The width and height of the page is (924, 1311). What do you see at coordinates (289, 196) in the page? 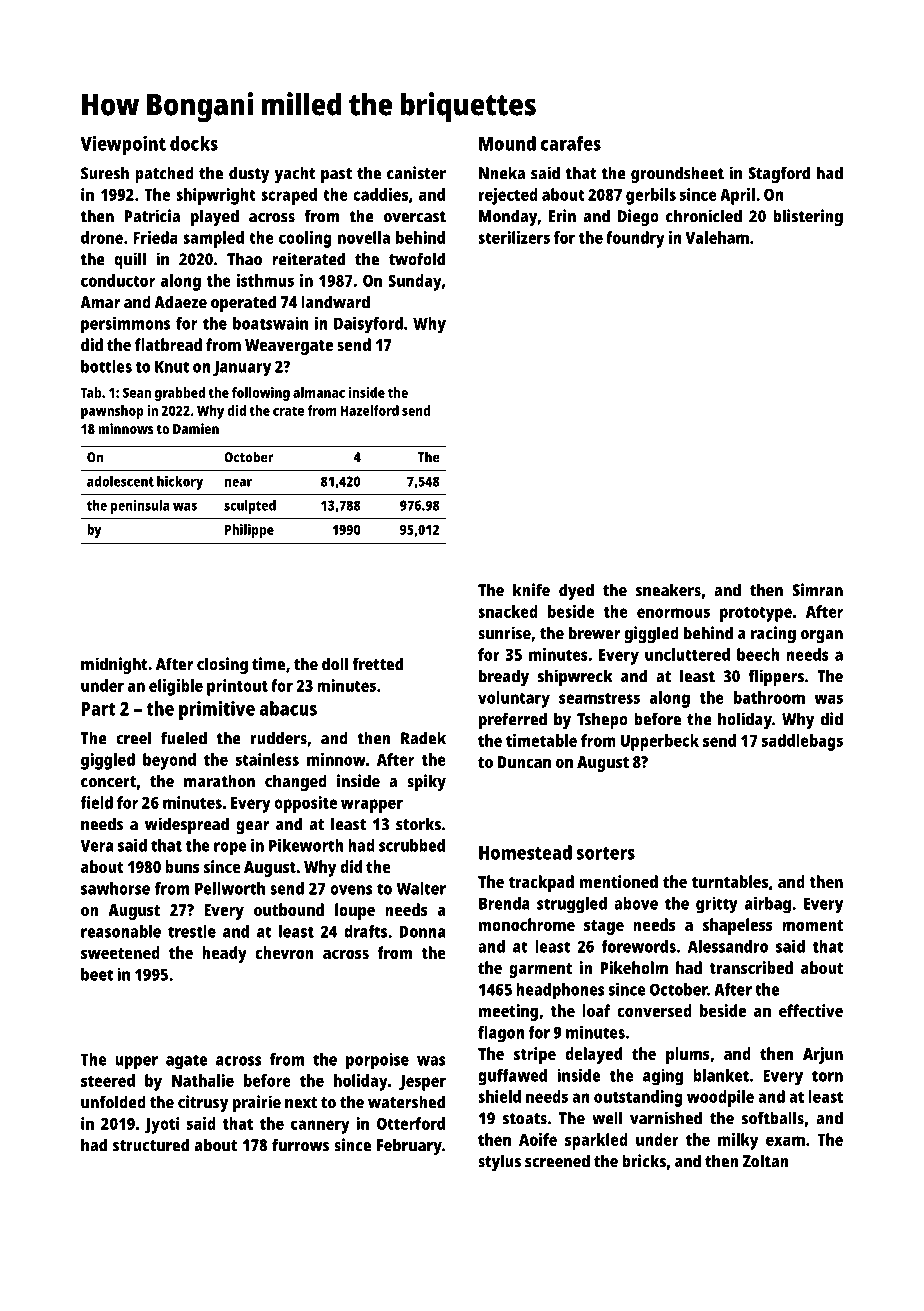
I see `scraped` at bounding box center [289, 196].
